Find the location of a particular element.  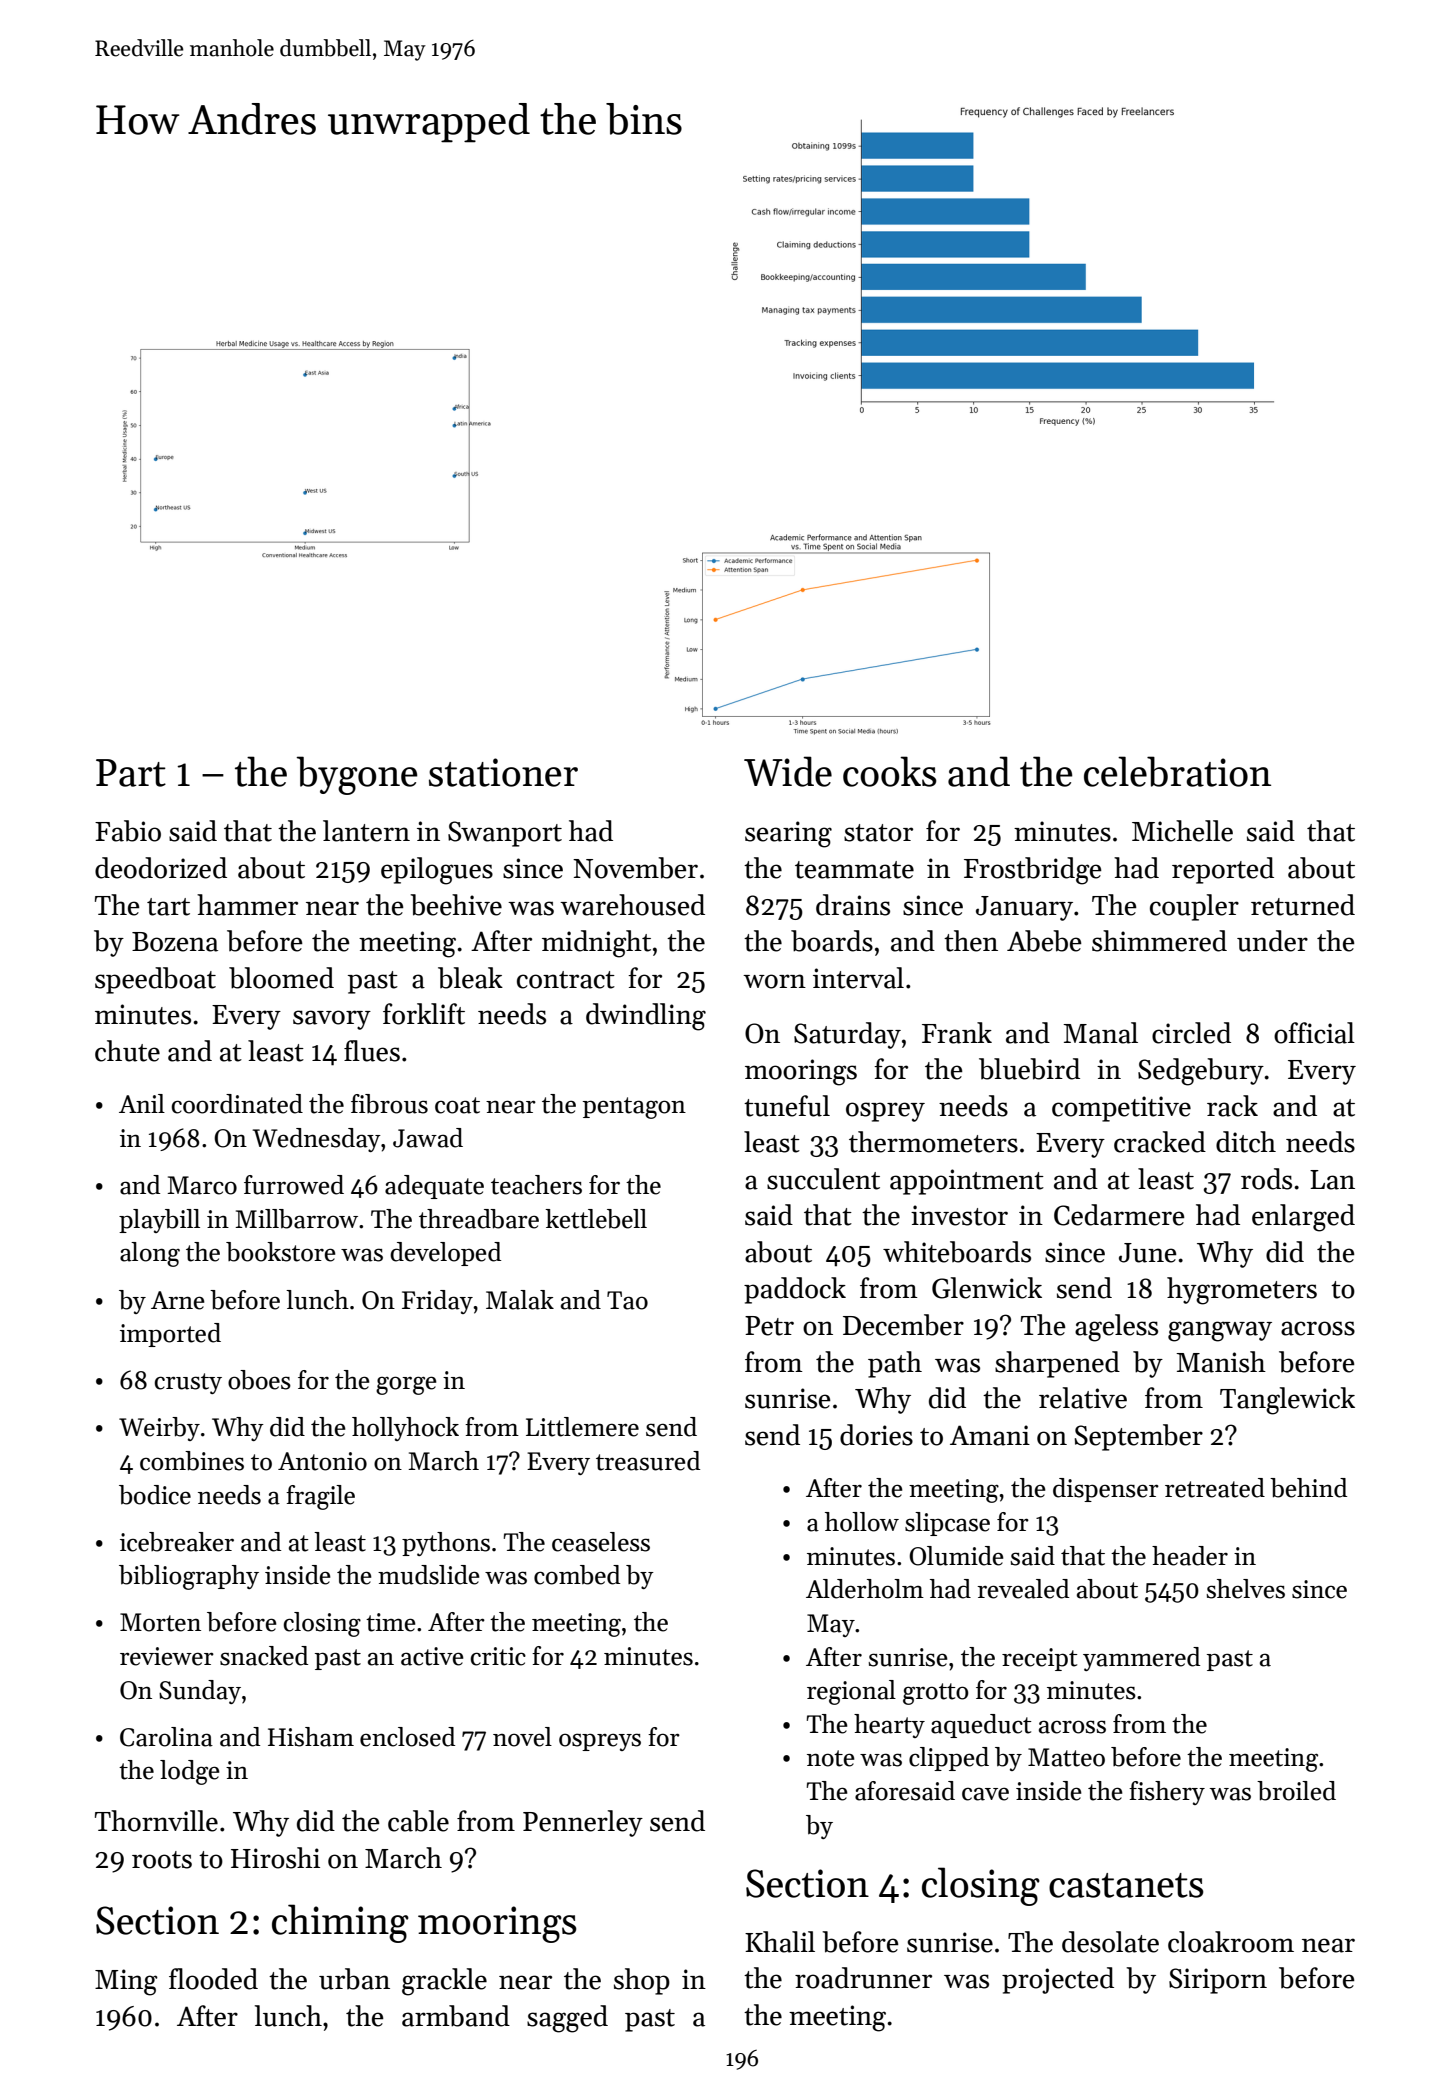

hammer is located at coordinates (247, 905).
